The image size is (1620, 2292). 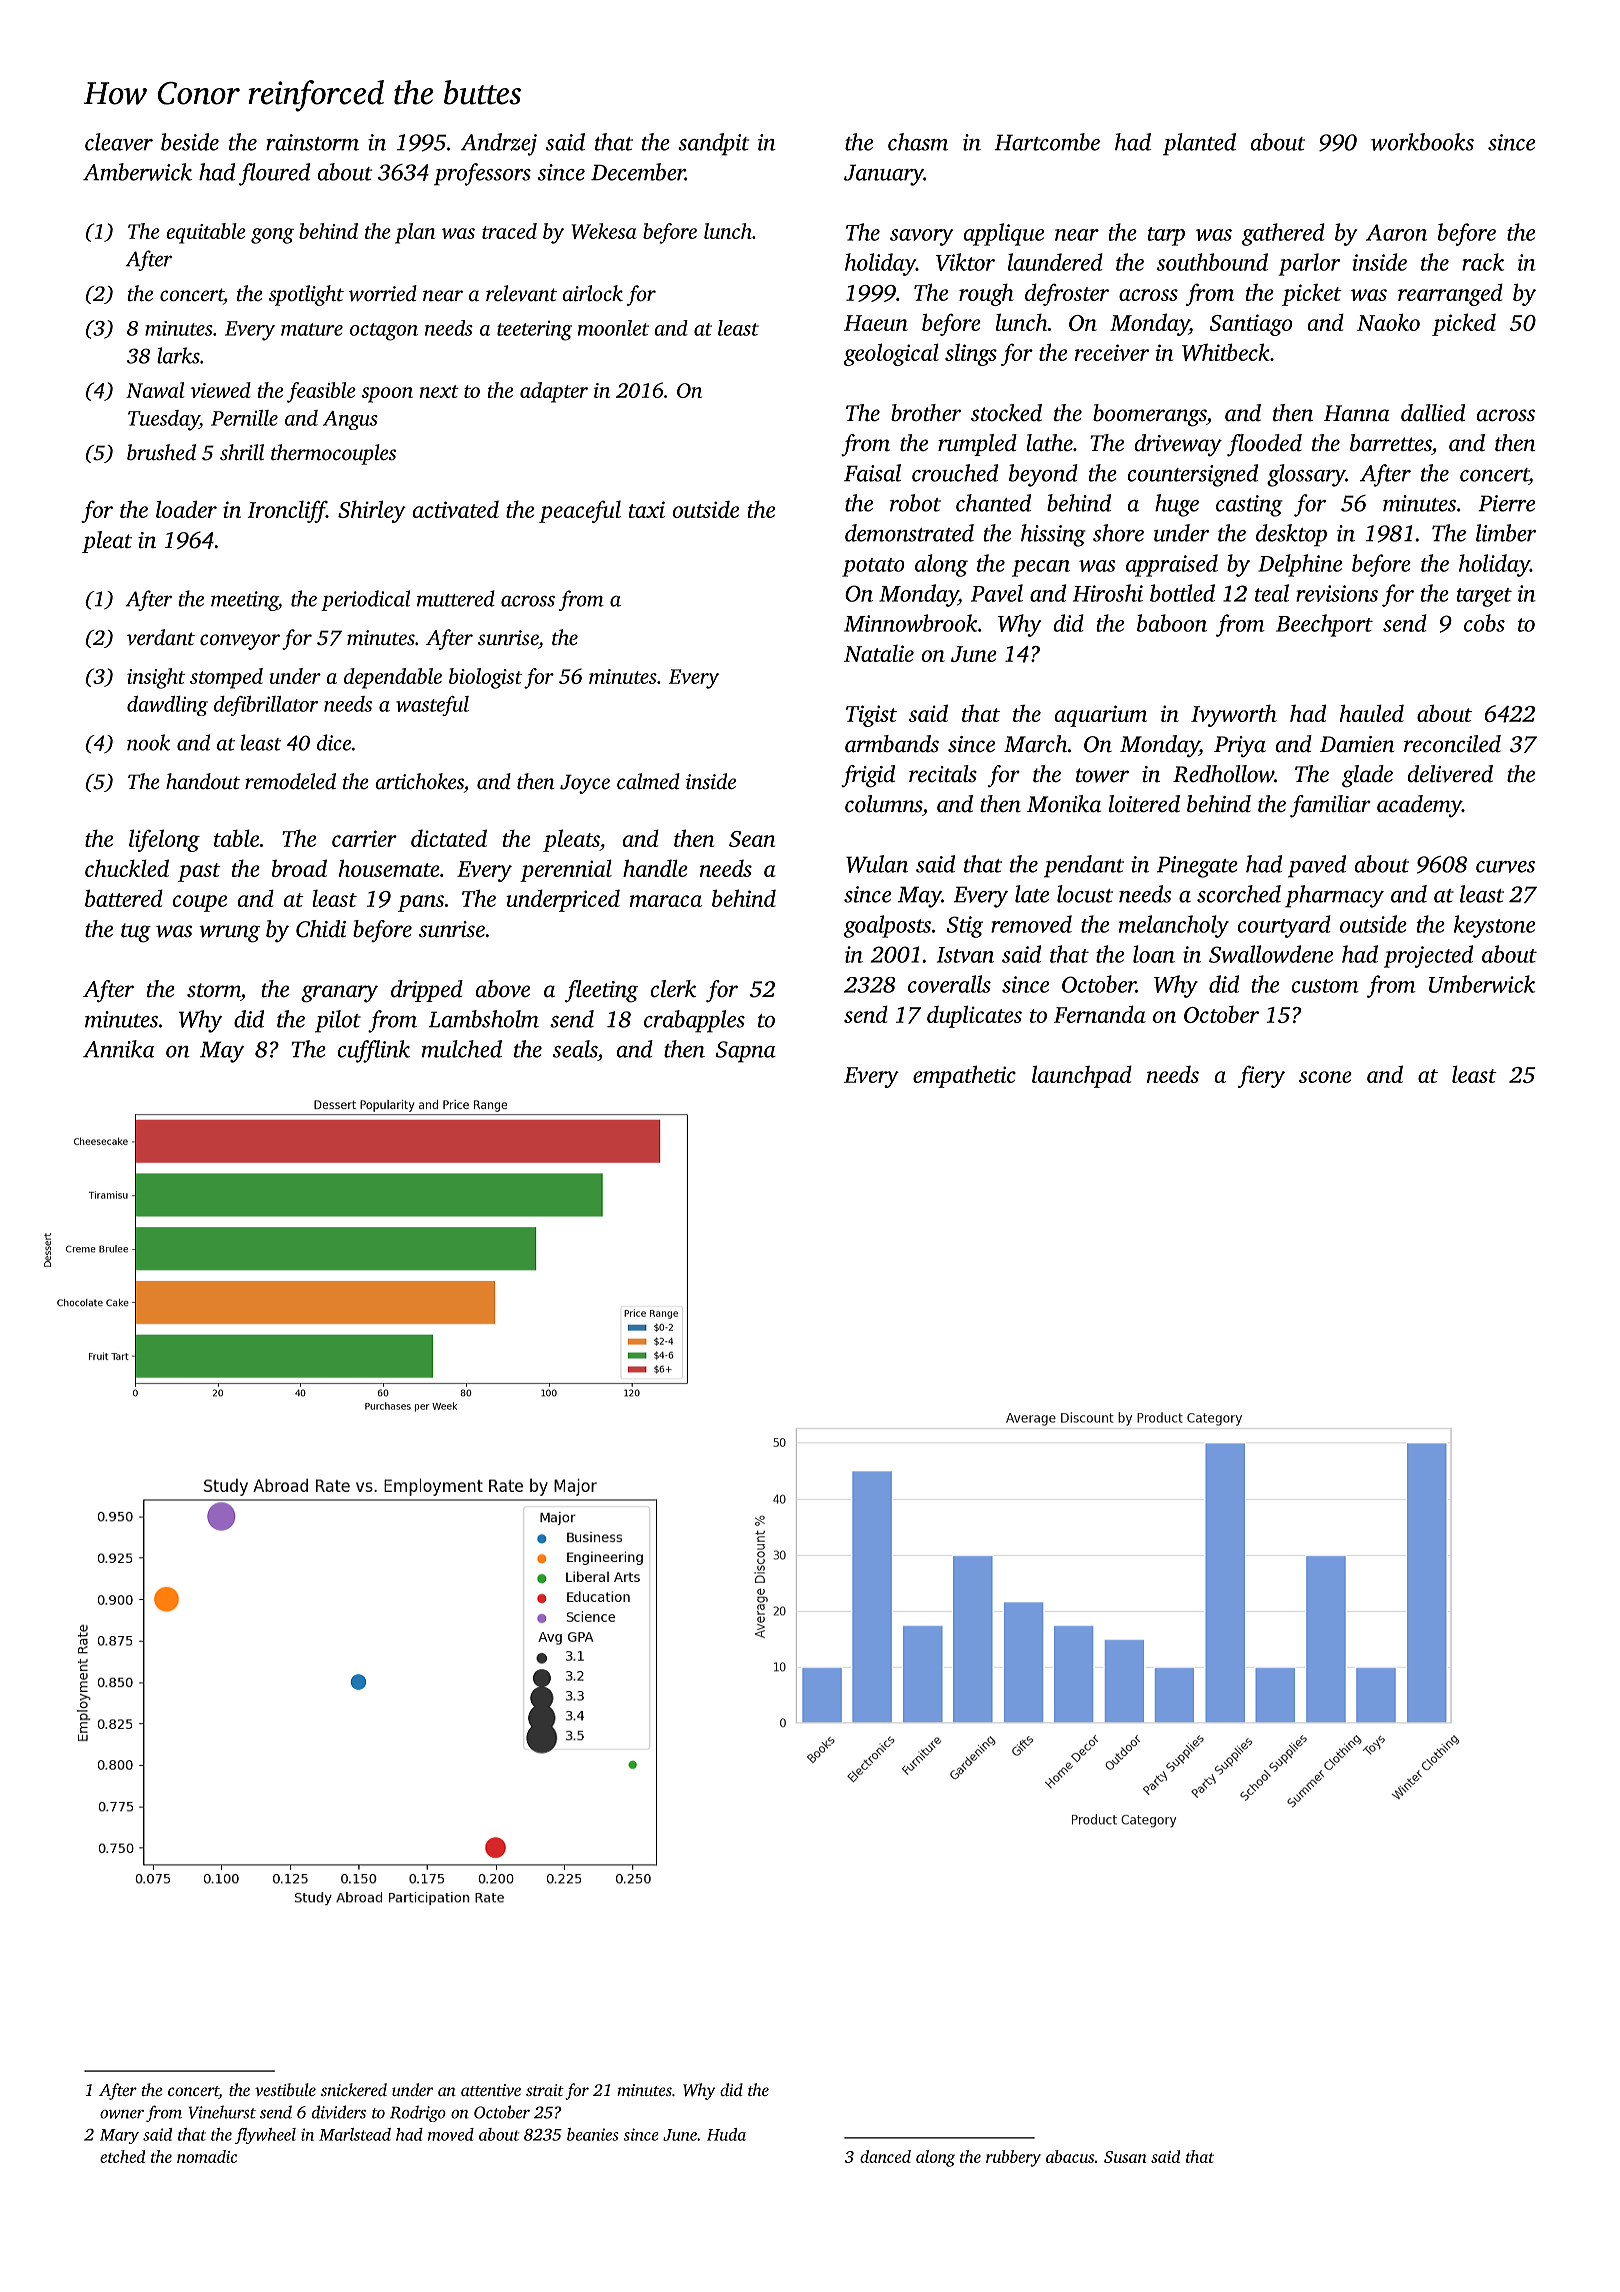 What do you see at coordinates (1013, 2158) in the screenshot?
I see `rubbery` at bounding box center [1013, 2158].
